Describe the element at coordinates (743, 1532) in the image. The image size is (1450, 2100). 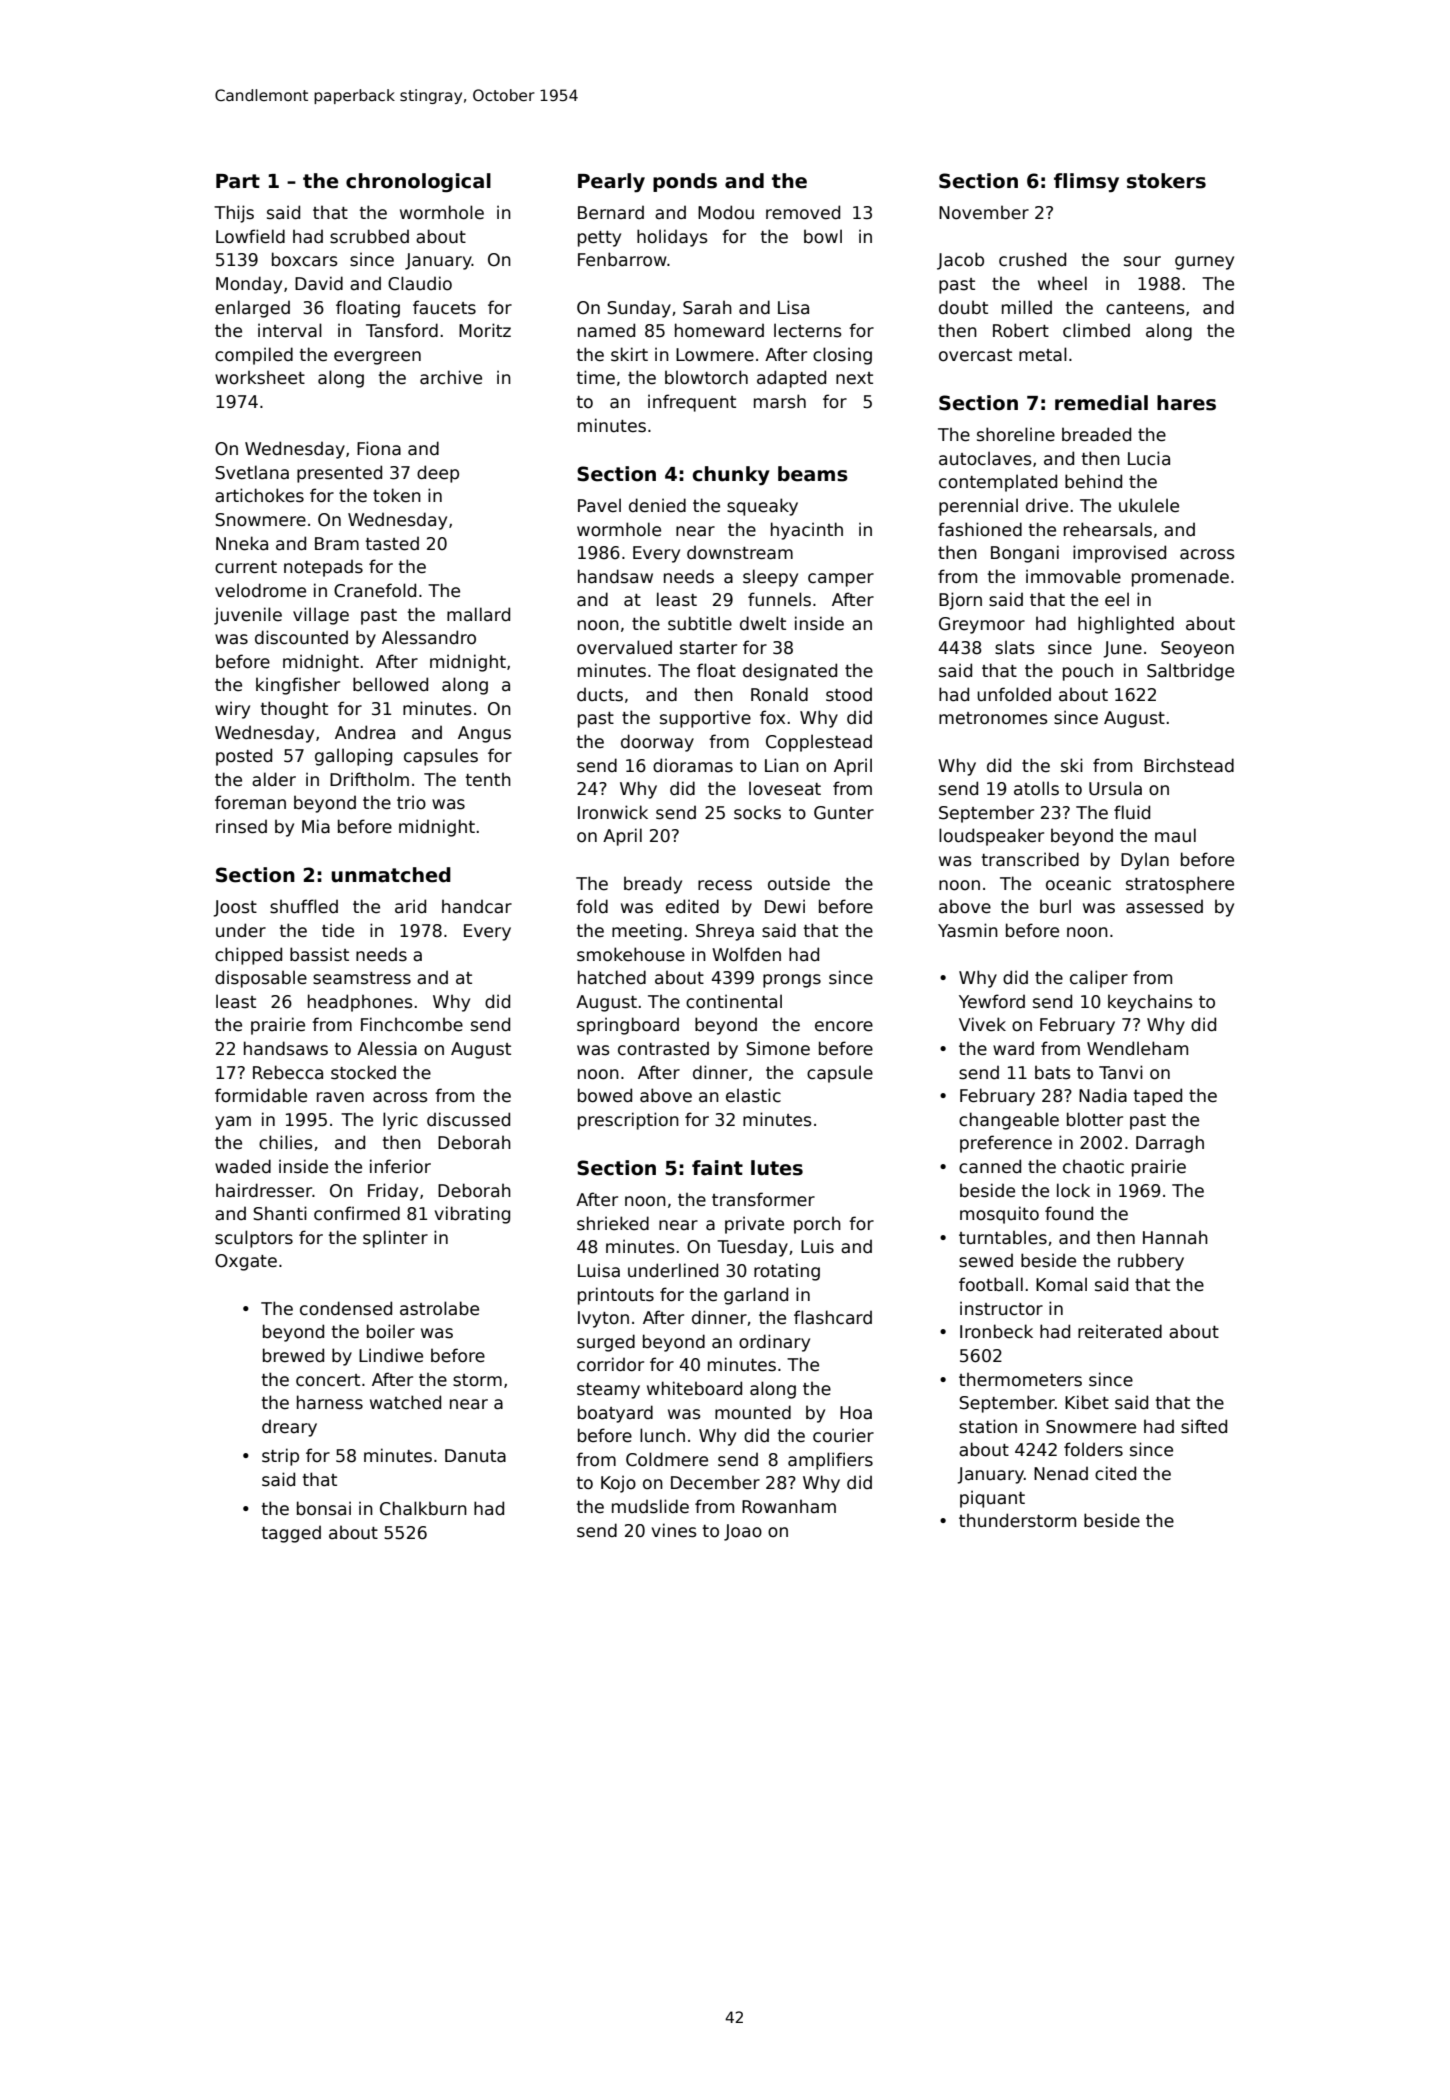
I see `Joao` at that location.
